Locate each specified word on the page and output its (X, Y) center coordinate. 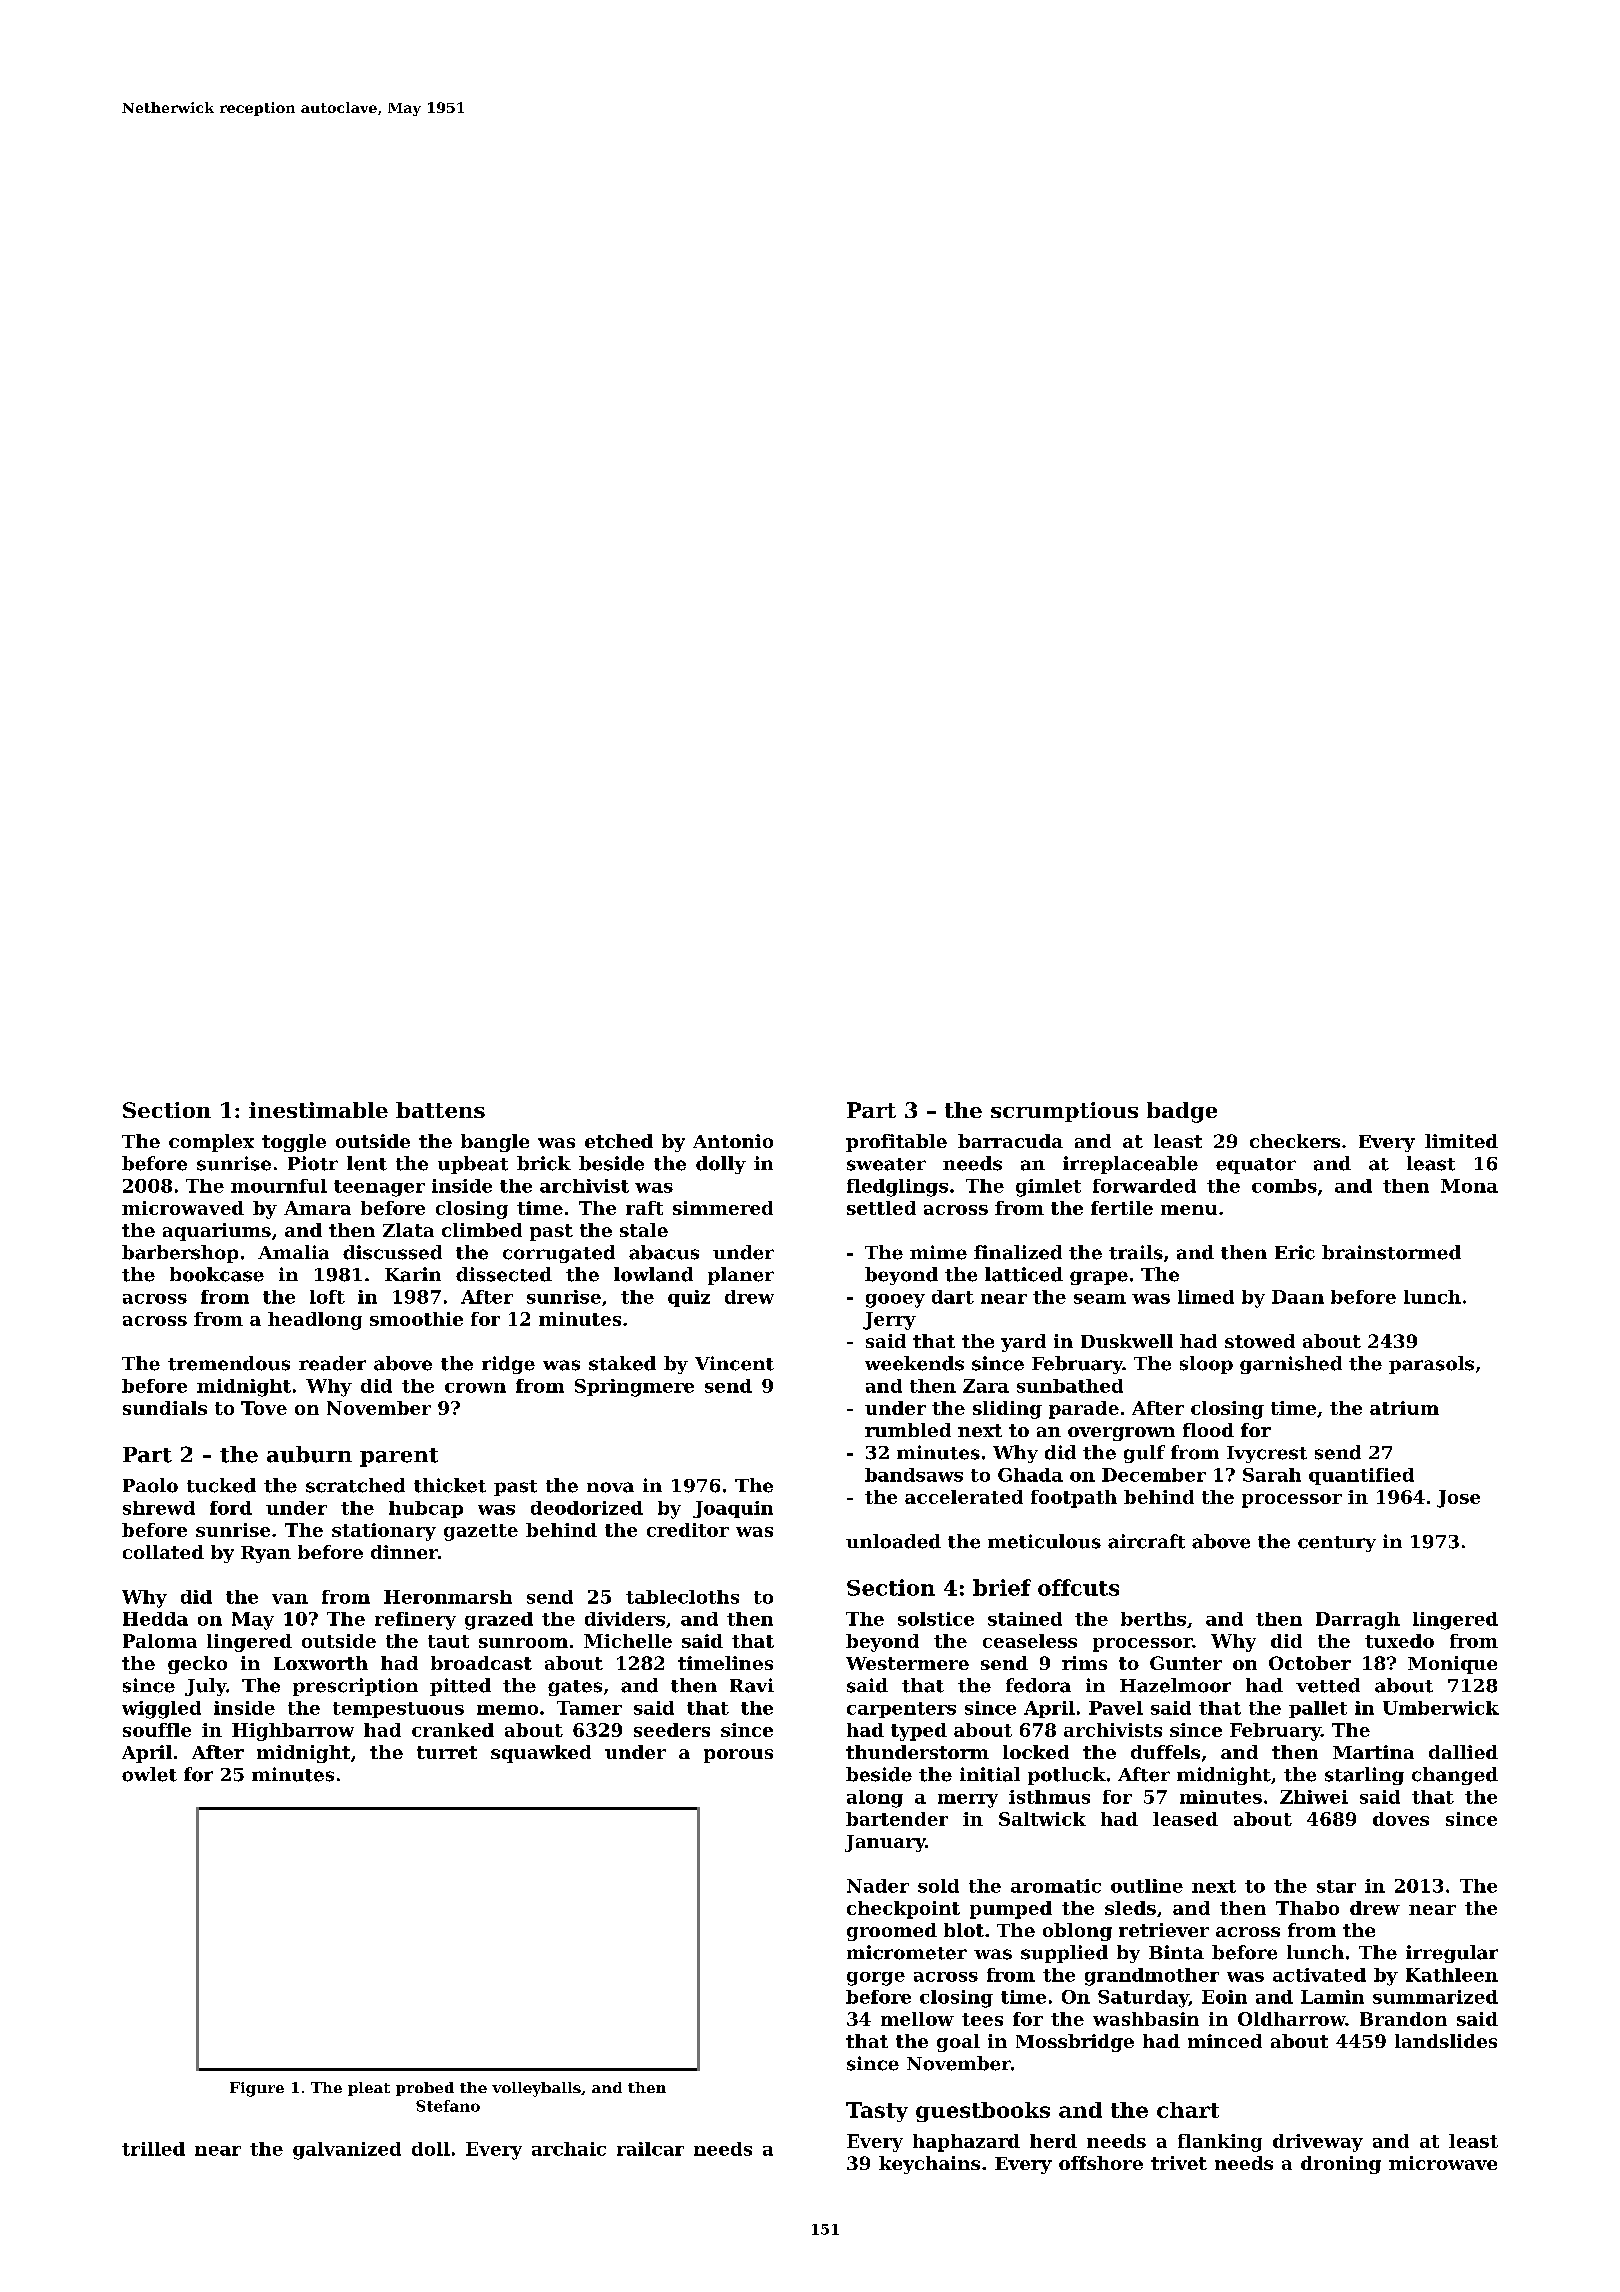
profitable (896, 1143)
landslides (1446, 2041)
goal (958, 2043)
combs (1284, 1186)
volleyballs (536, 2089)
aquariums (217, 1232)
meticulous (1044, 1541)
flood (1208, 1430)
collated (163, 1552)
